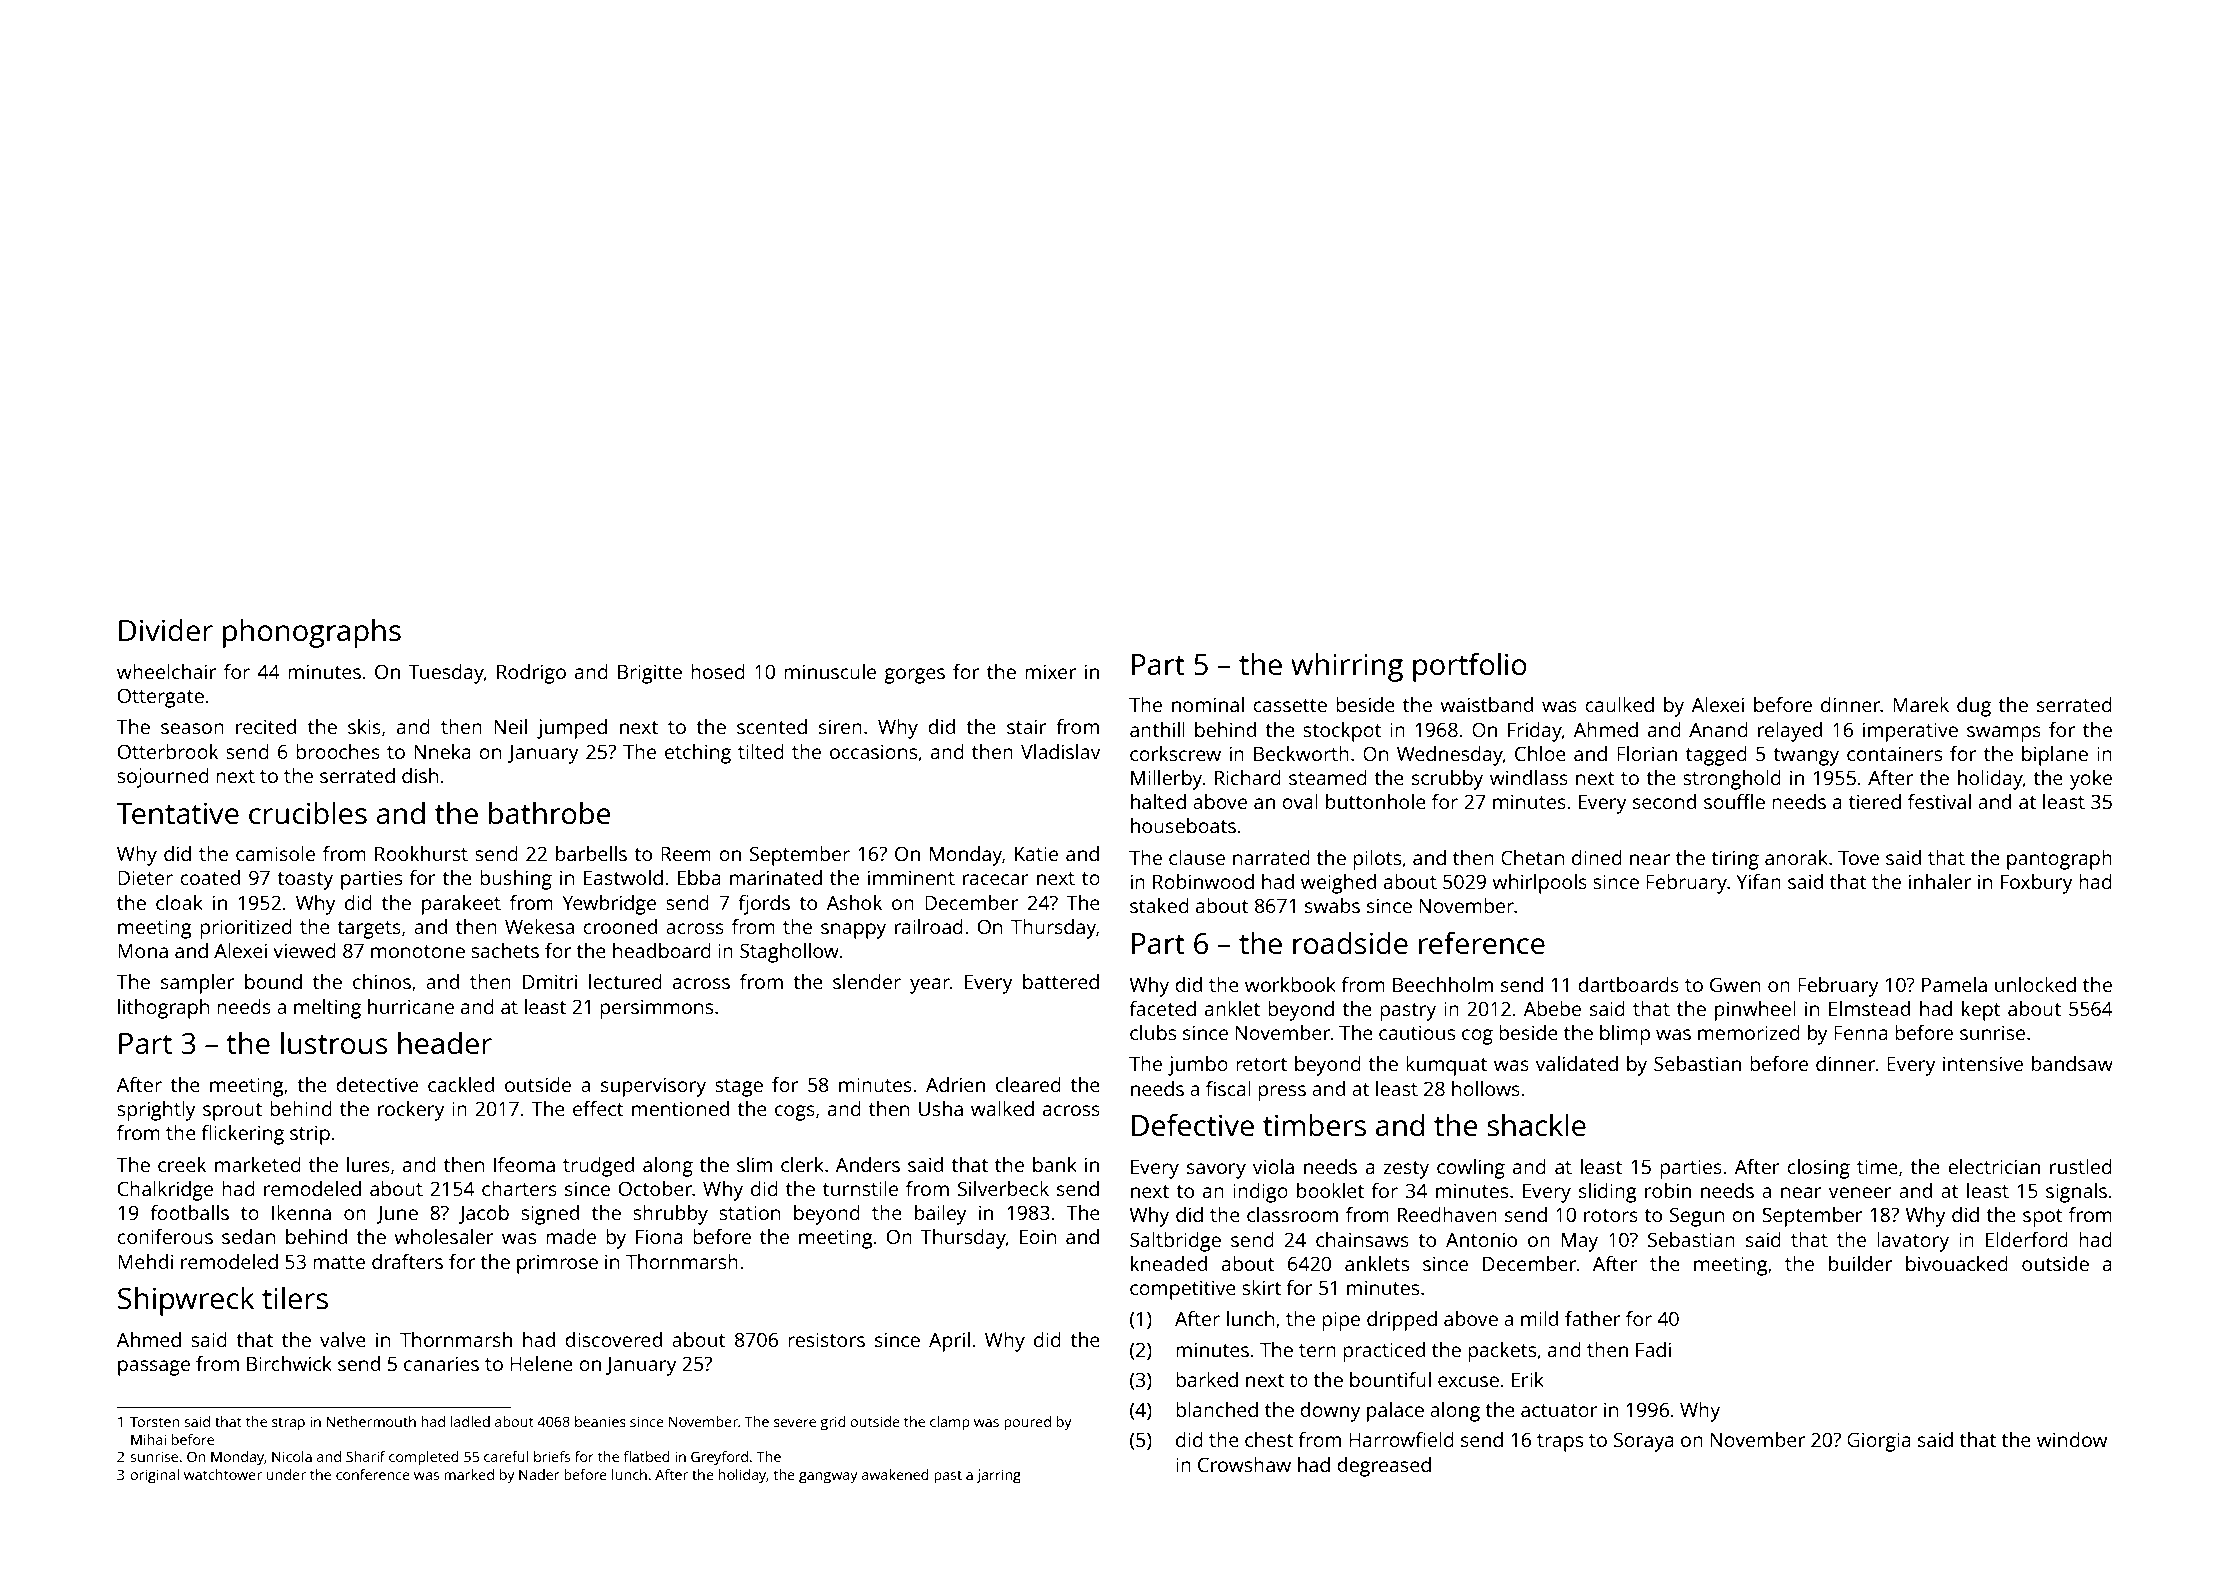  I want to click on traps, so click(1560, 1443).
